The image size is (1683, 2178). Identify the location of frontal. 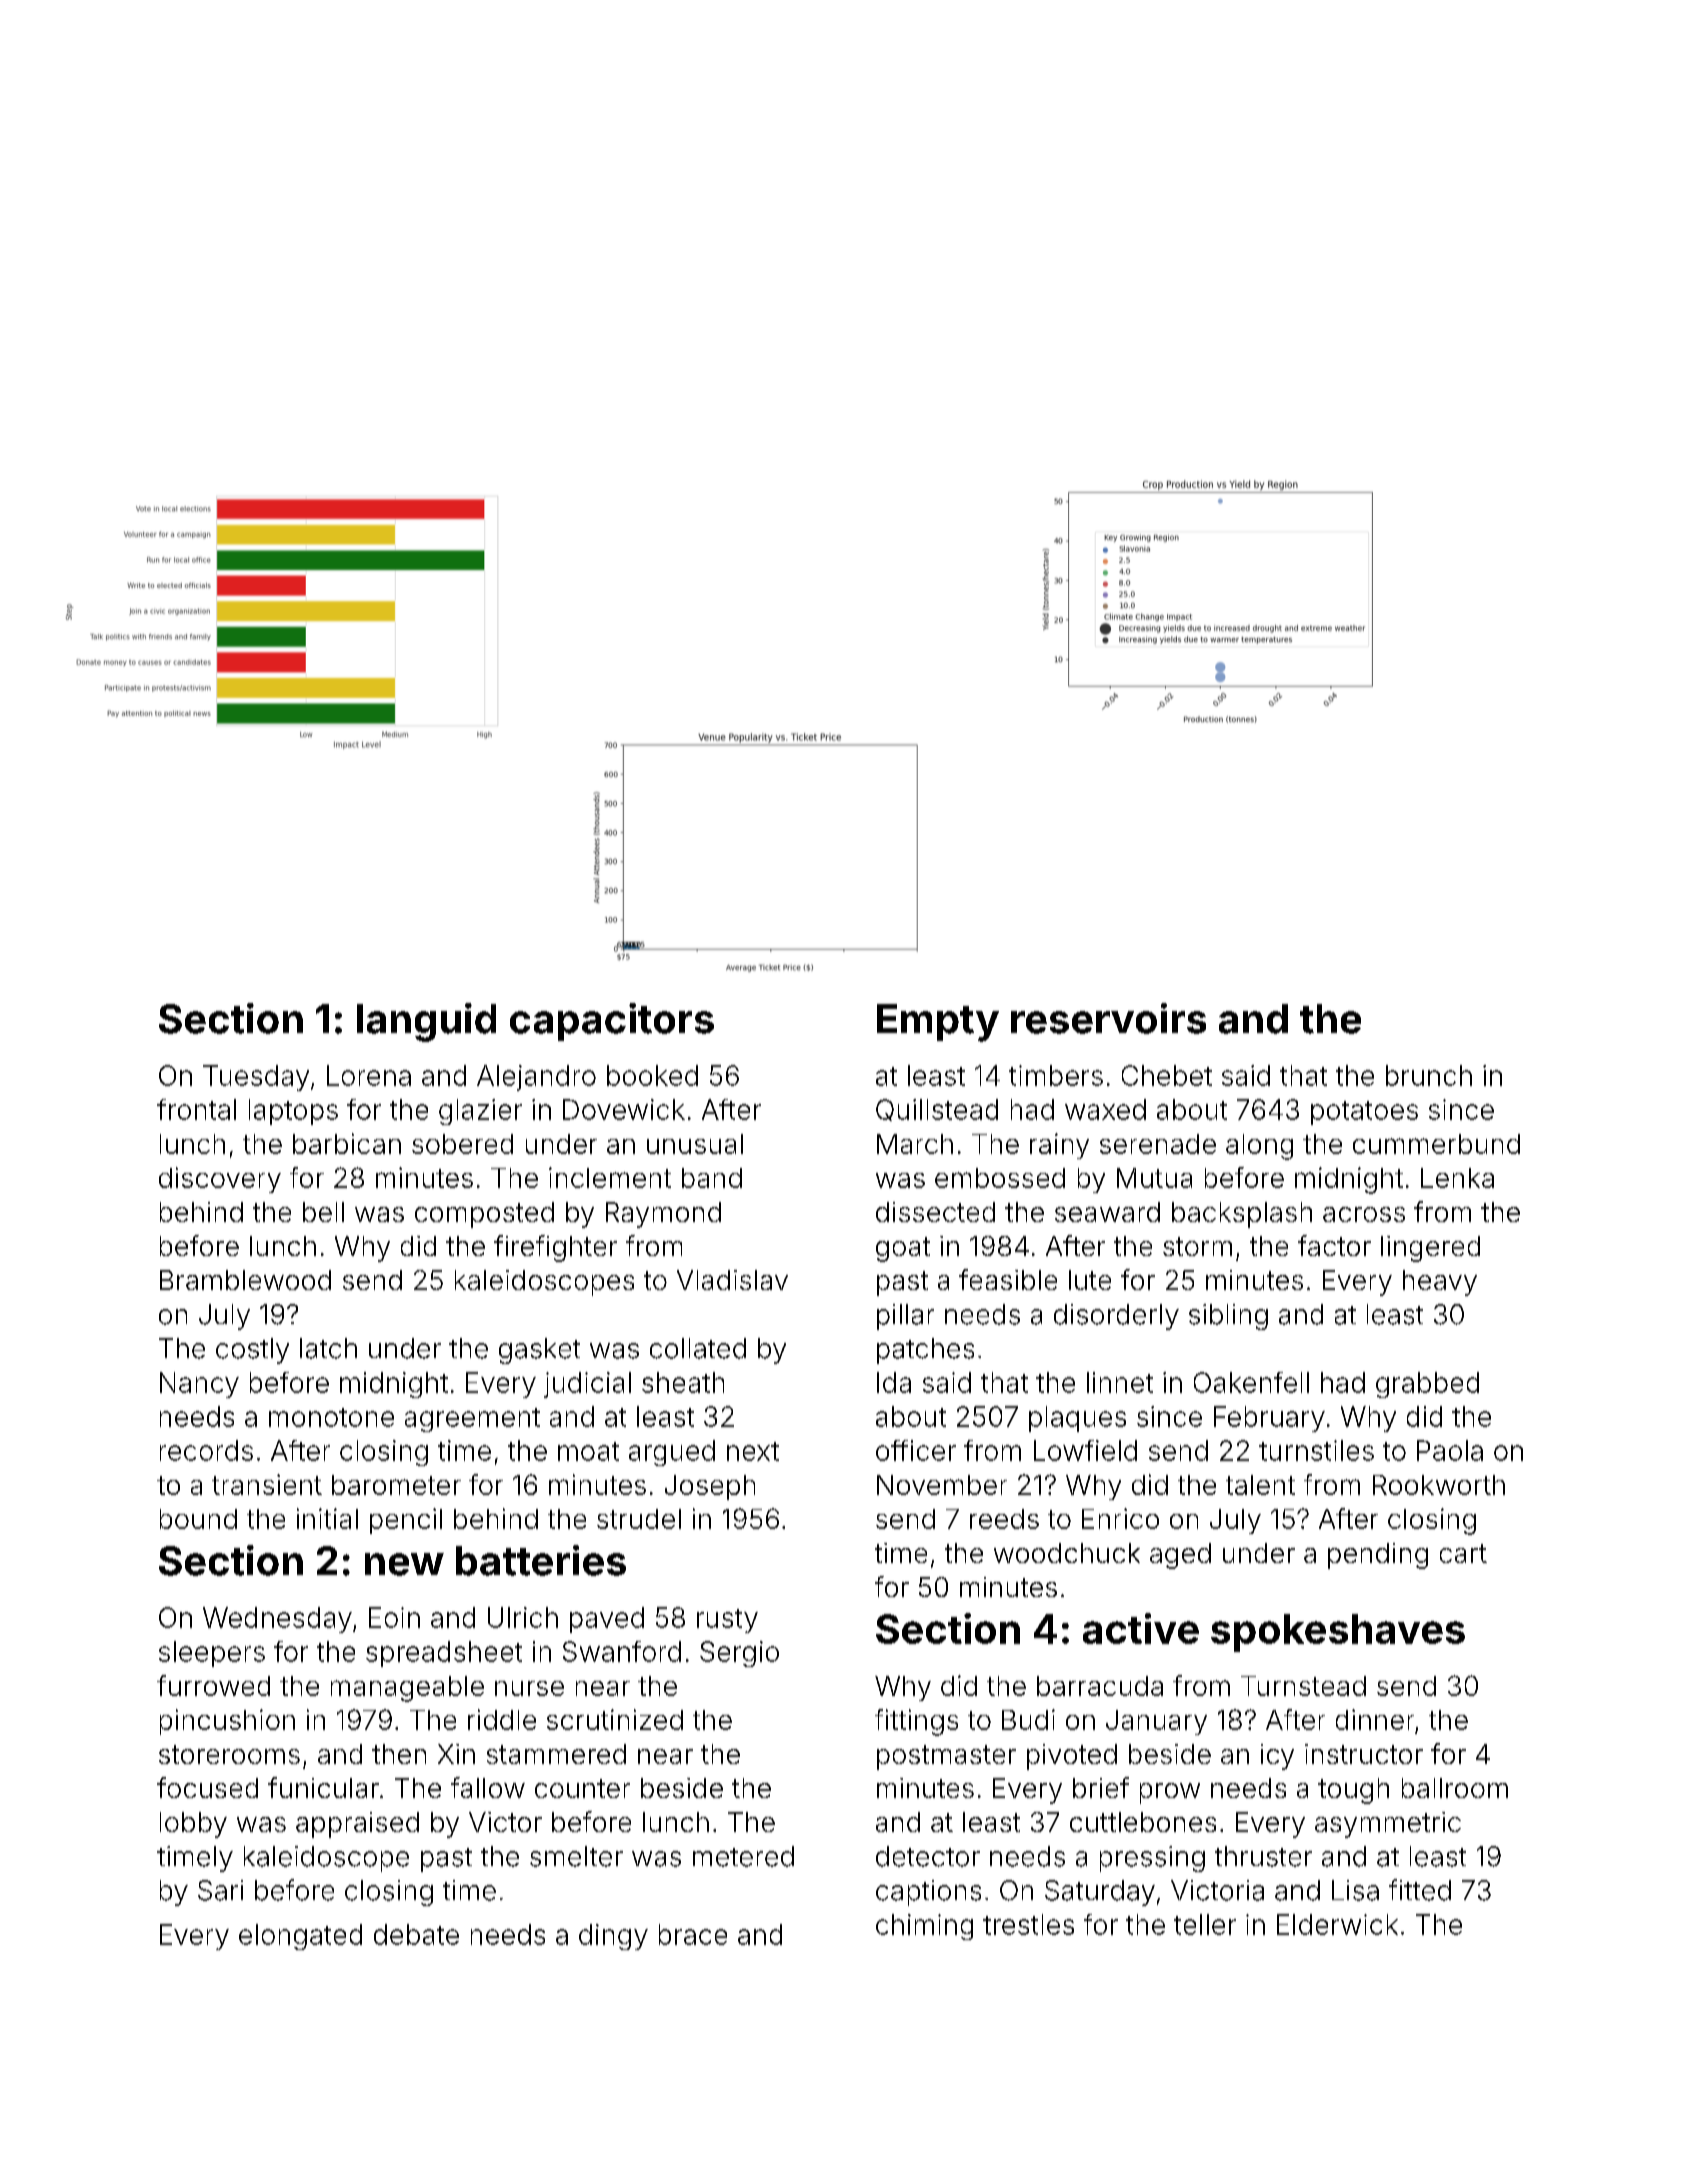
(196, 1109).
